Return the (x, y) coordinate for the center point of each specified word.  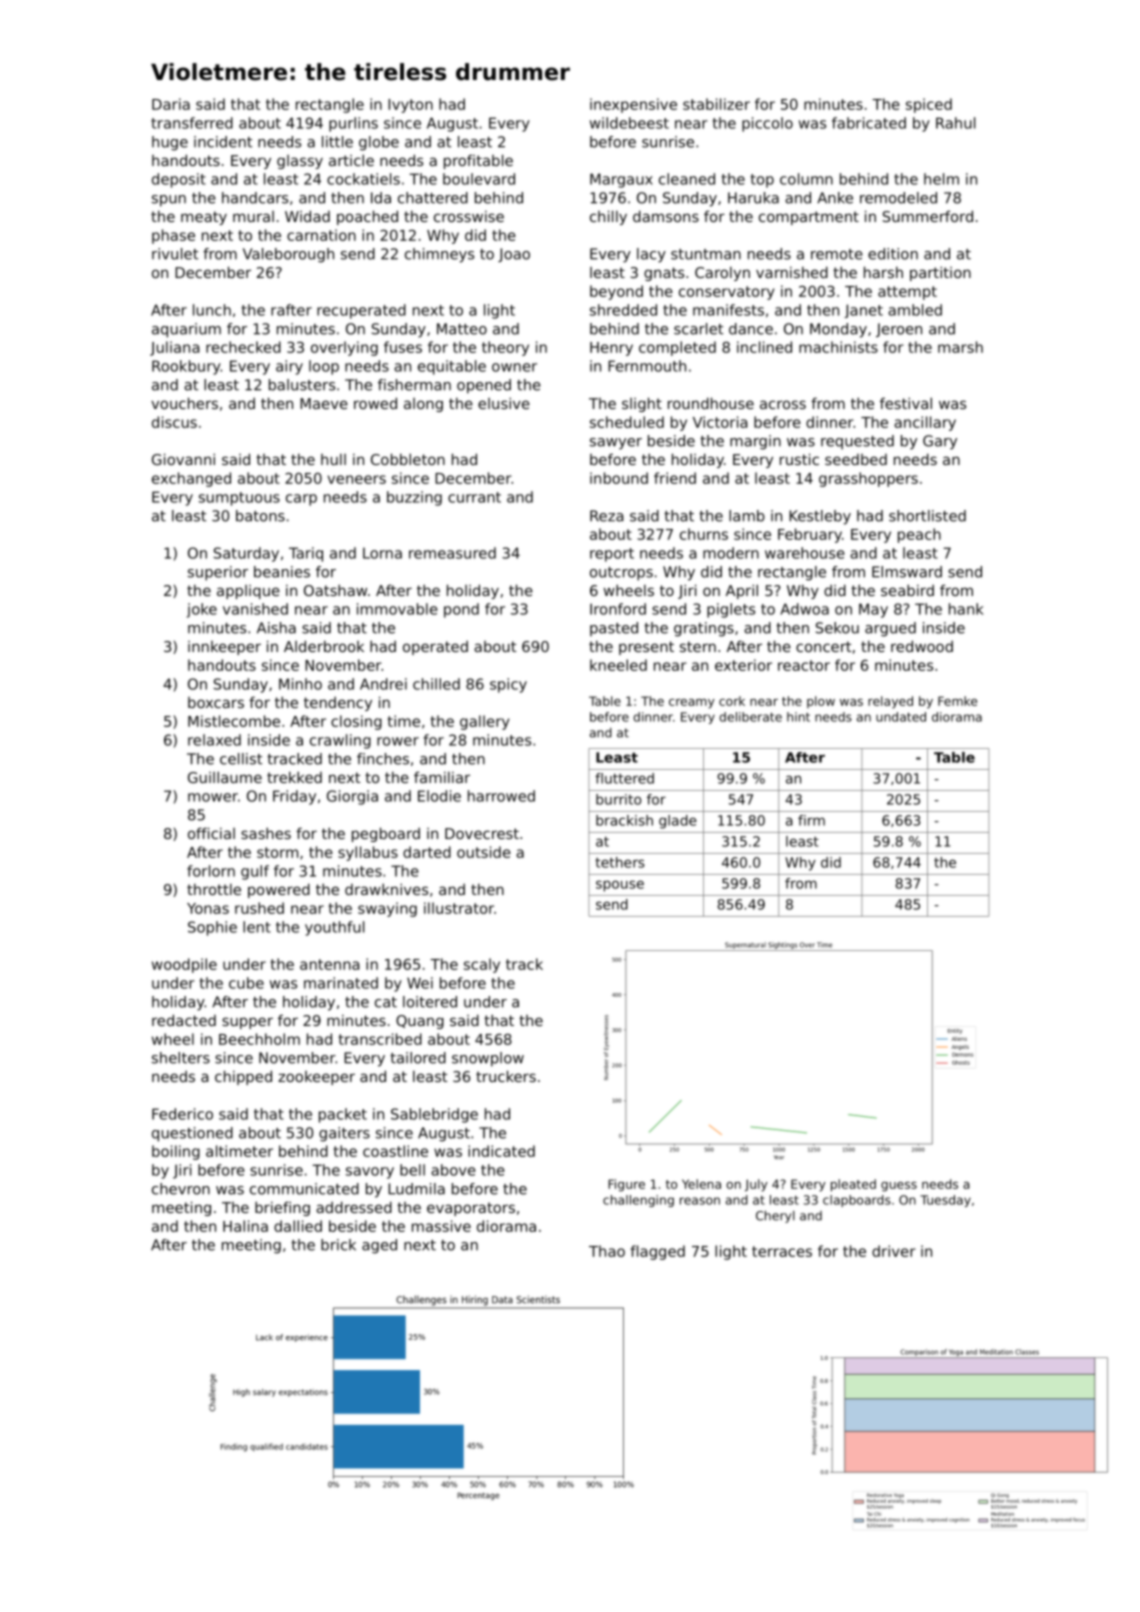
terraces (782, 1251)
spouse (620, 886)
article (351, 160)
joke (202, 610)
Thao (607, 1251)
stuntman (706, 254)
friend (675, 478)
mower (213, 797)
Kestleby (820, 517)
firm (811, 820)
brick (338, 1245)
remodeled (898, 198)
